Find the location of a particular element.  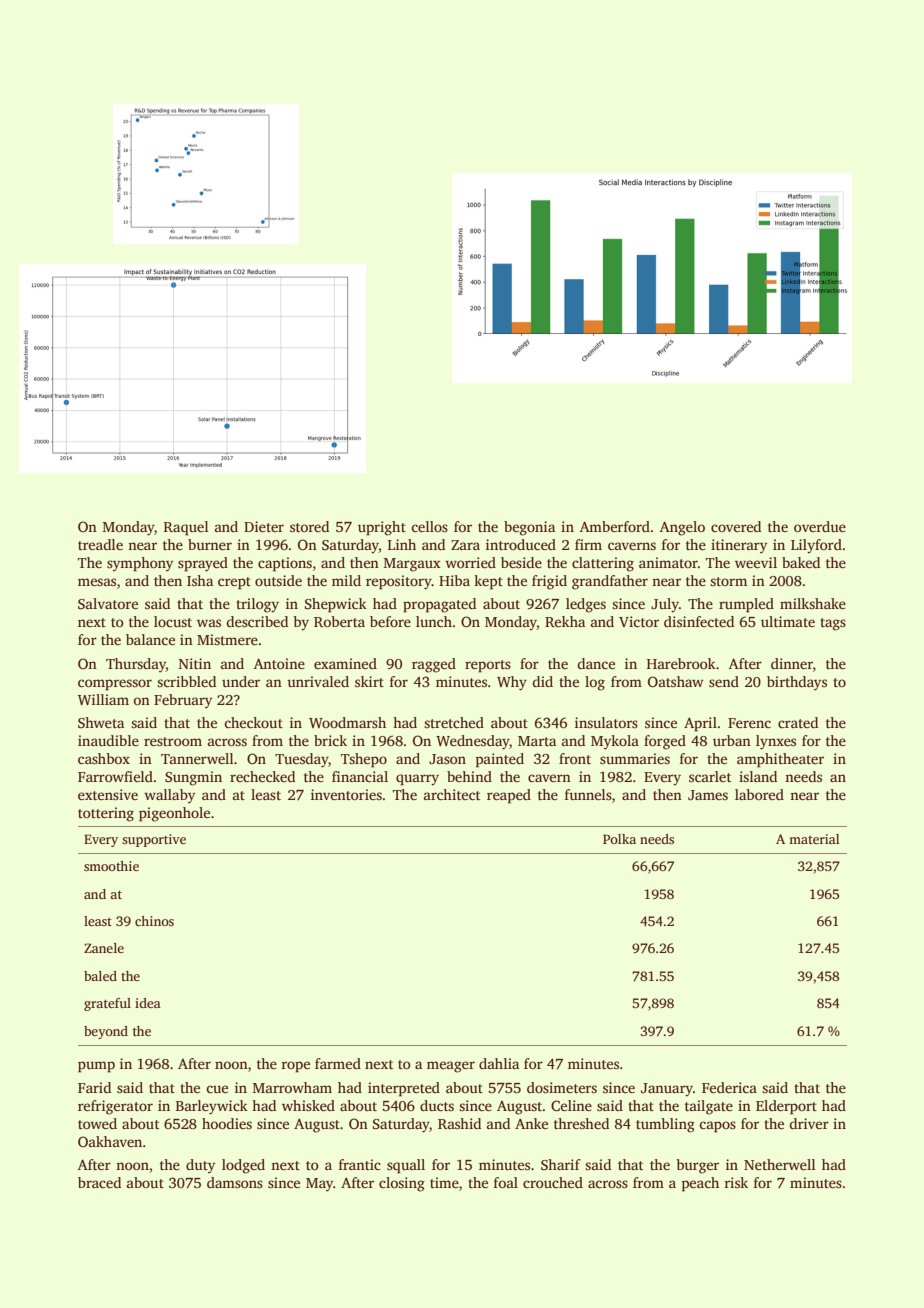

Federica is located at coordinates (729, 1087).
